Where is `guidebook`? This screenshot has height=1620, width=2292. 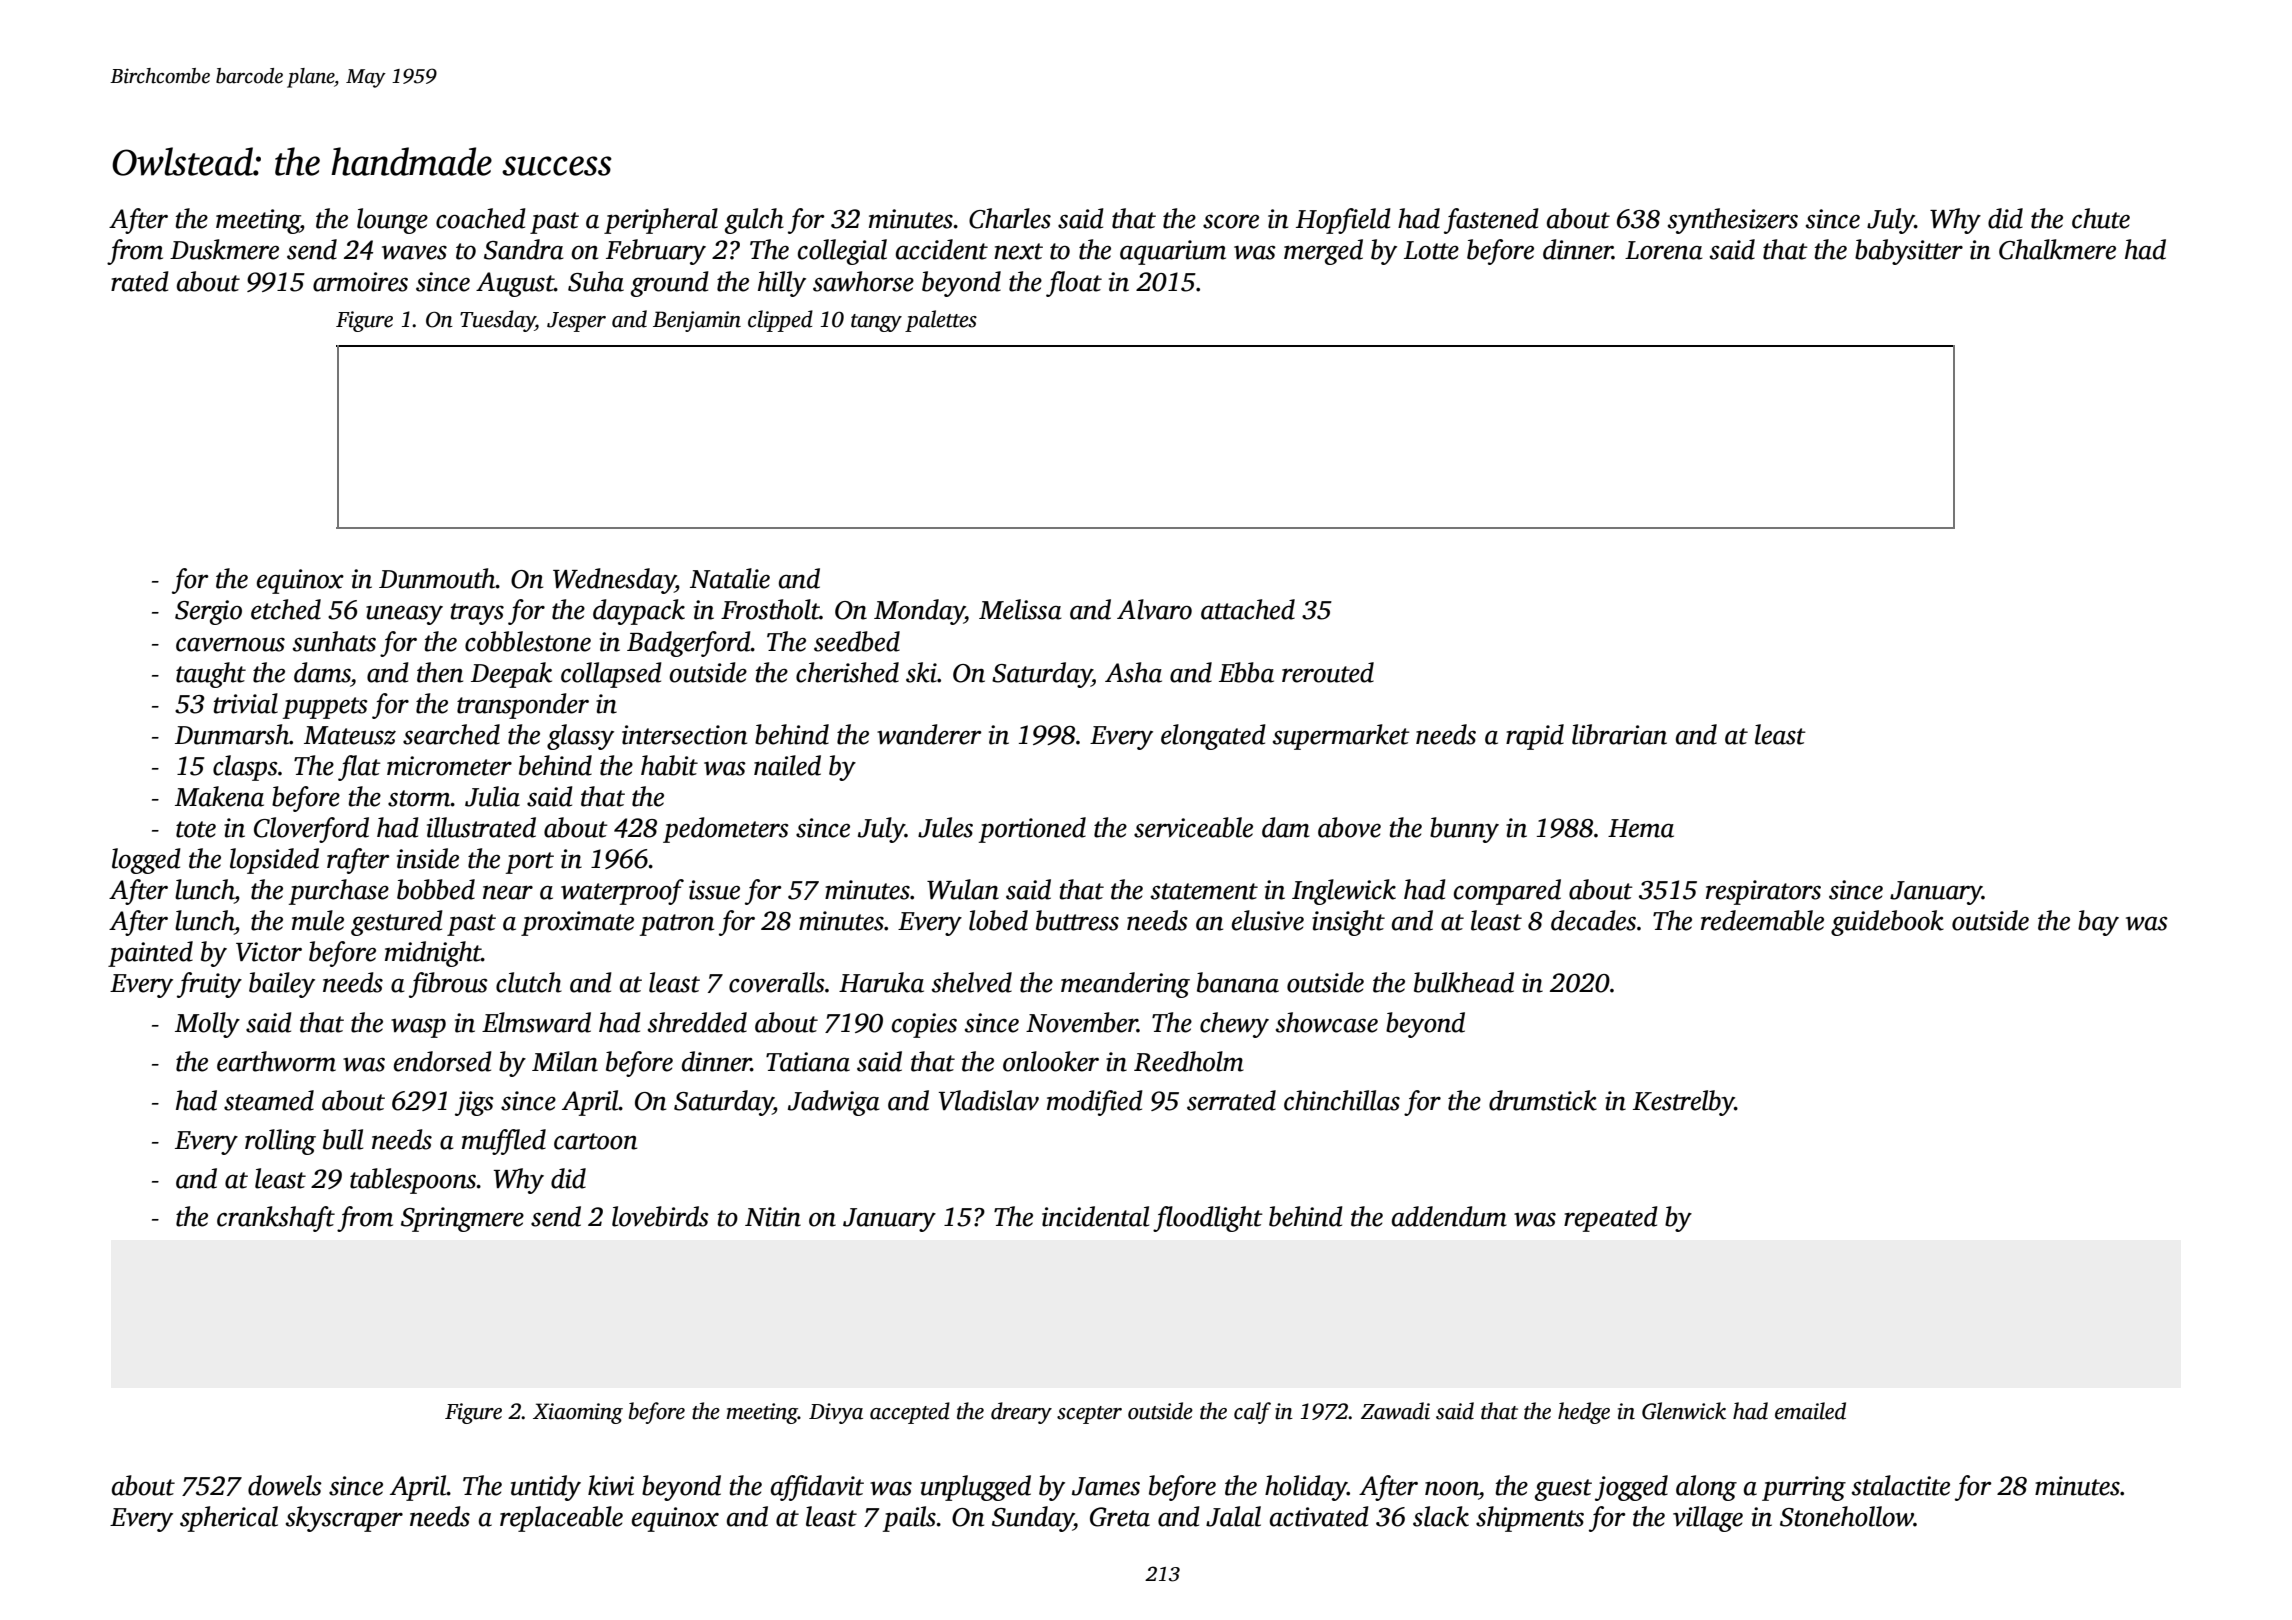
guidebook is located at coordinates (1887, 923).
